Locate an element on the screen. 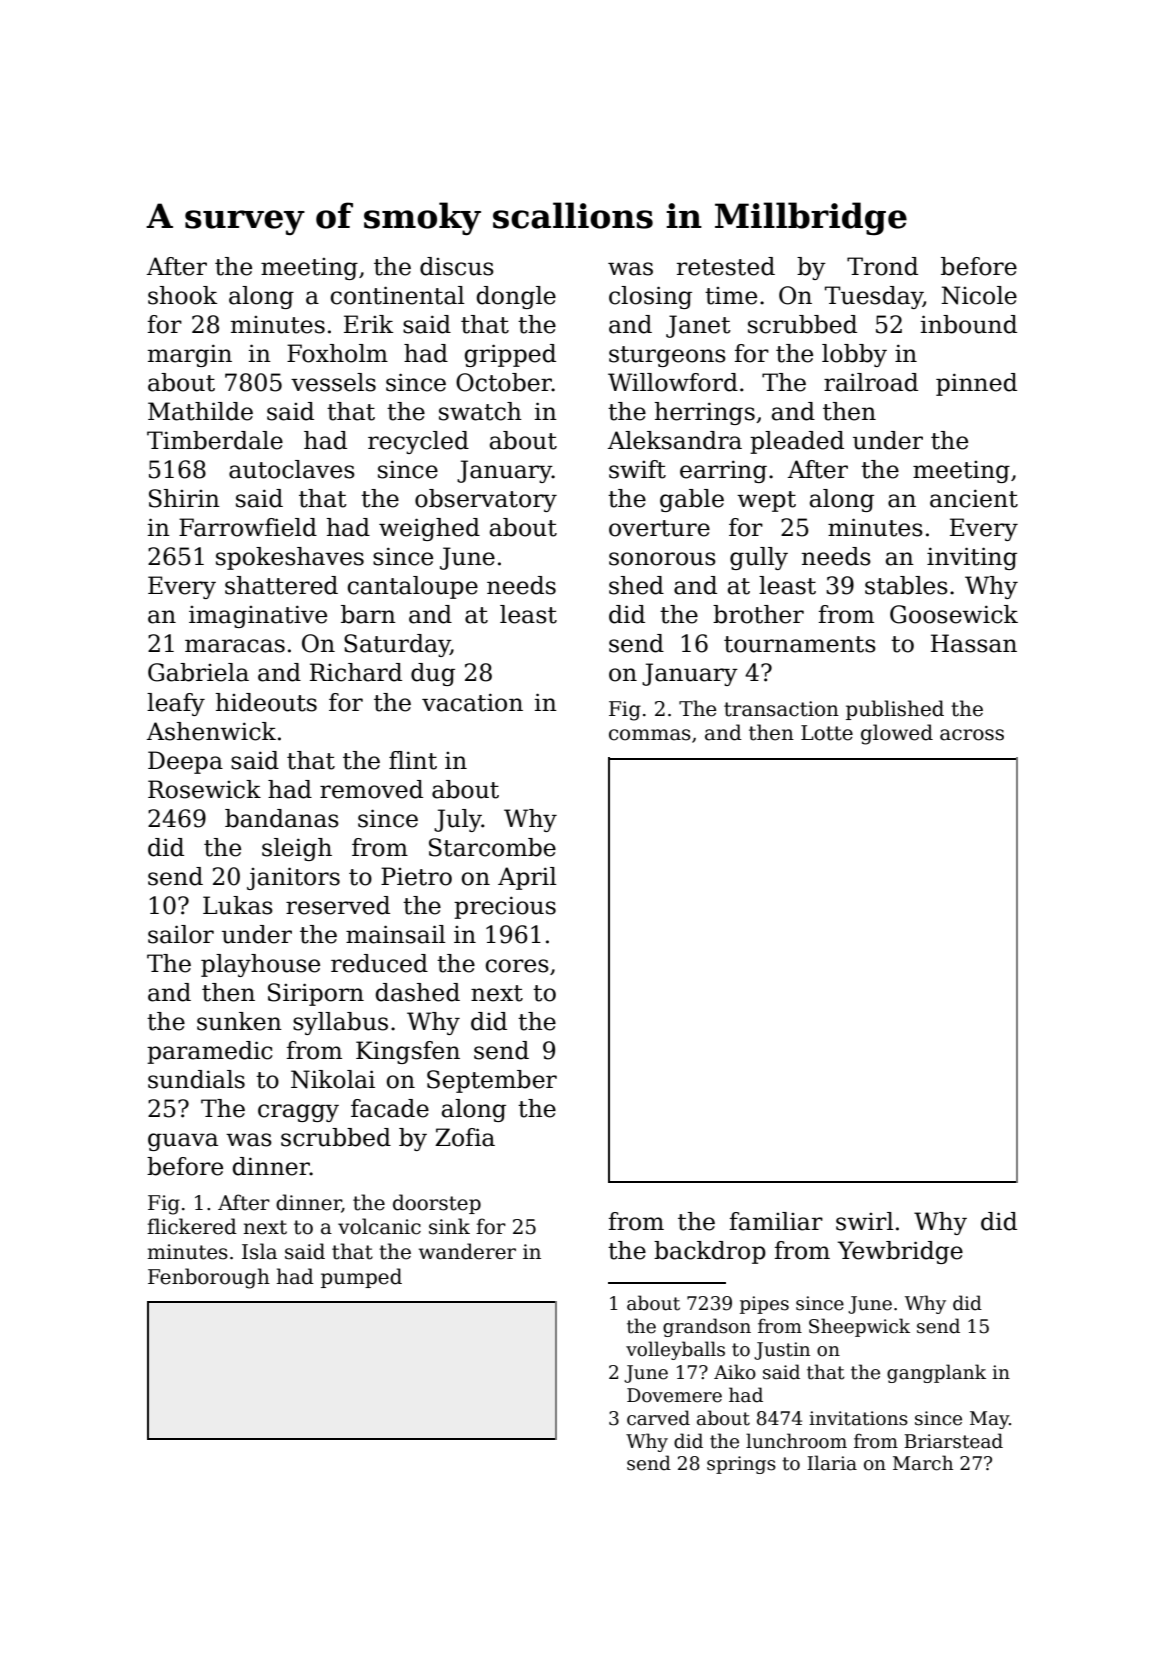 The image size is (1165, 1654). sonorous is located at coordinates (662, 559).
